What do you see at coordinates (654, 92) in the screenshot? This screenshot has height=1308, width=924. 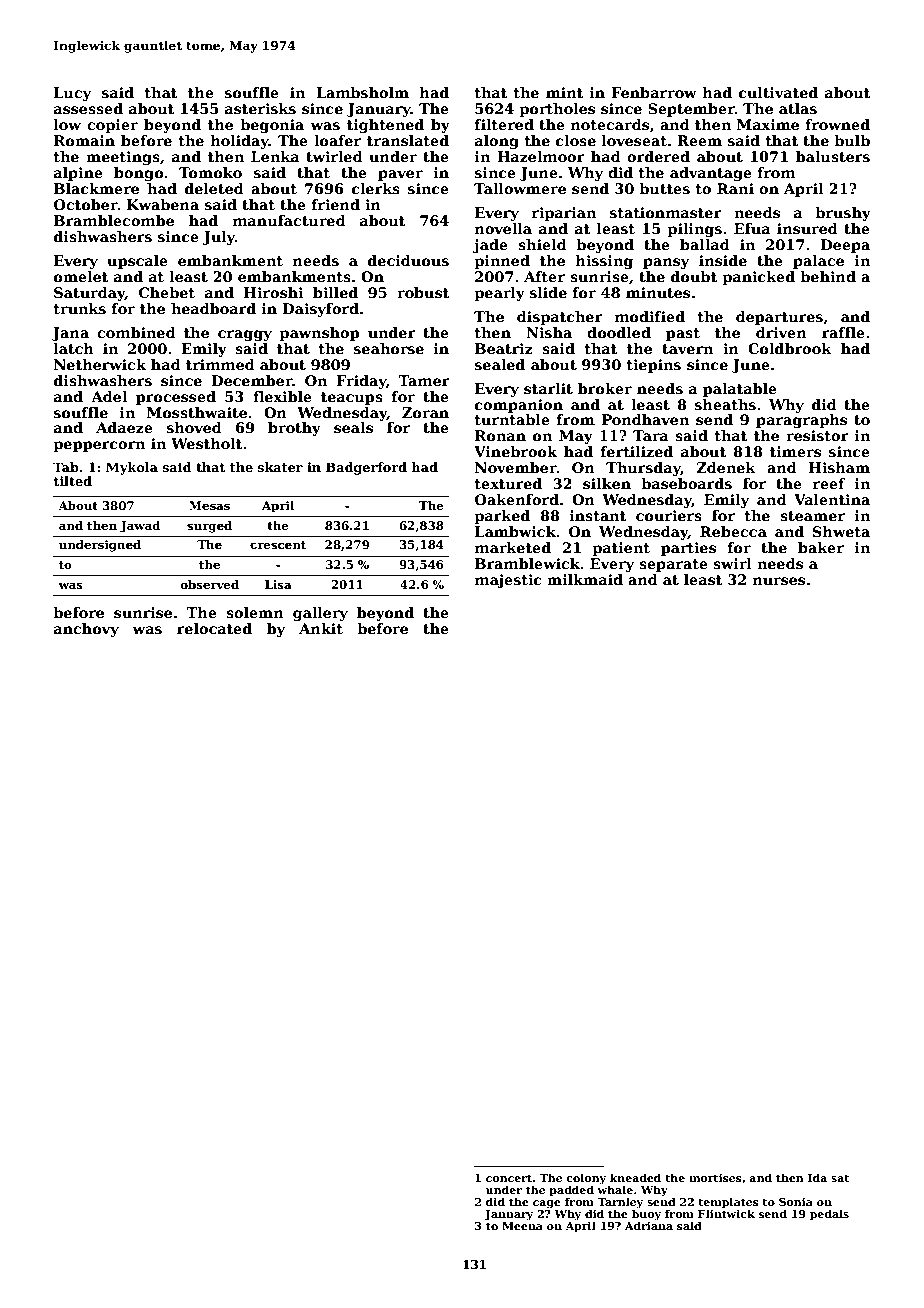 I see `Fenbarrow` at bounding box center [654, 92].
